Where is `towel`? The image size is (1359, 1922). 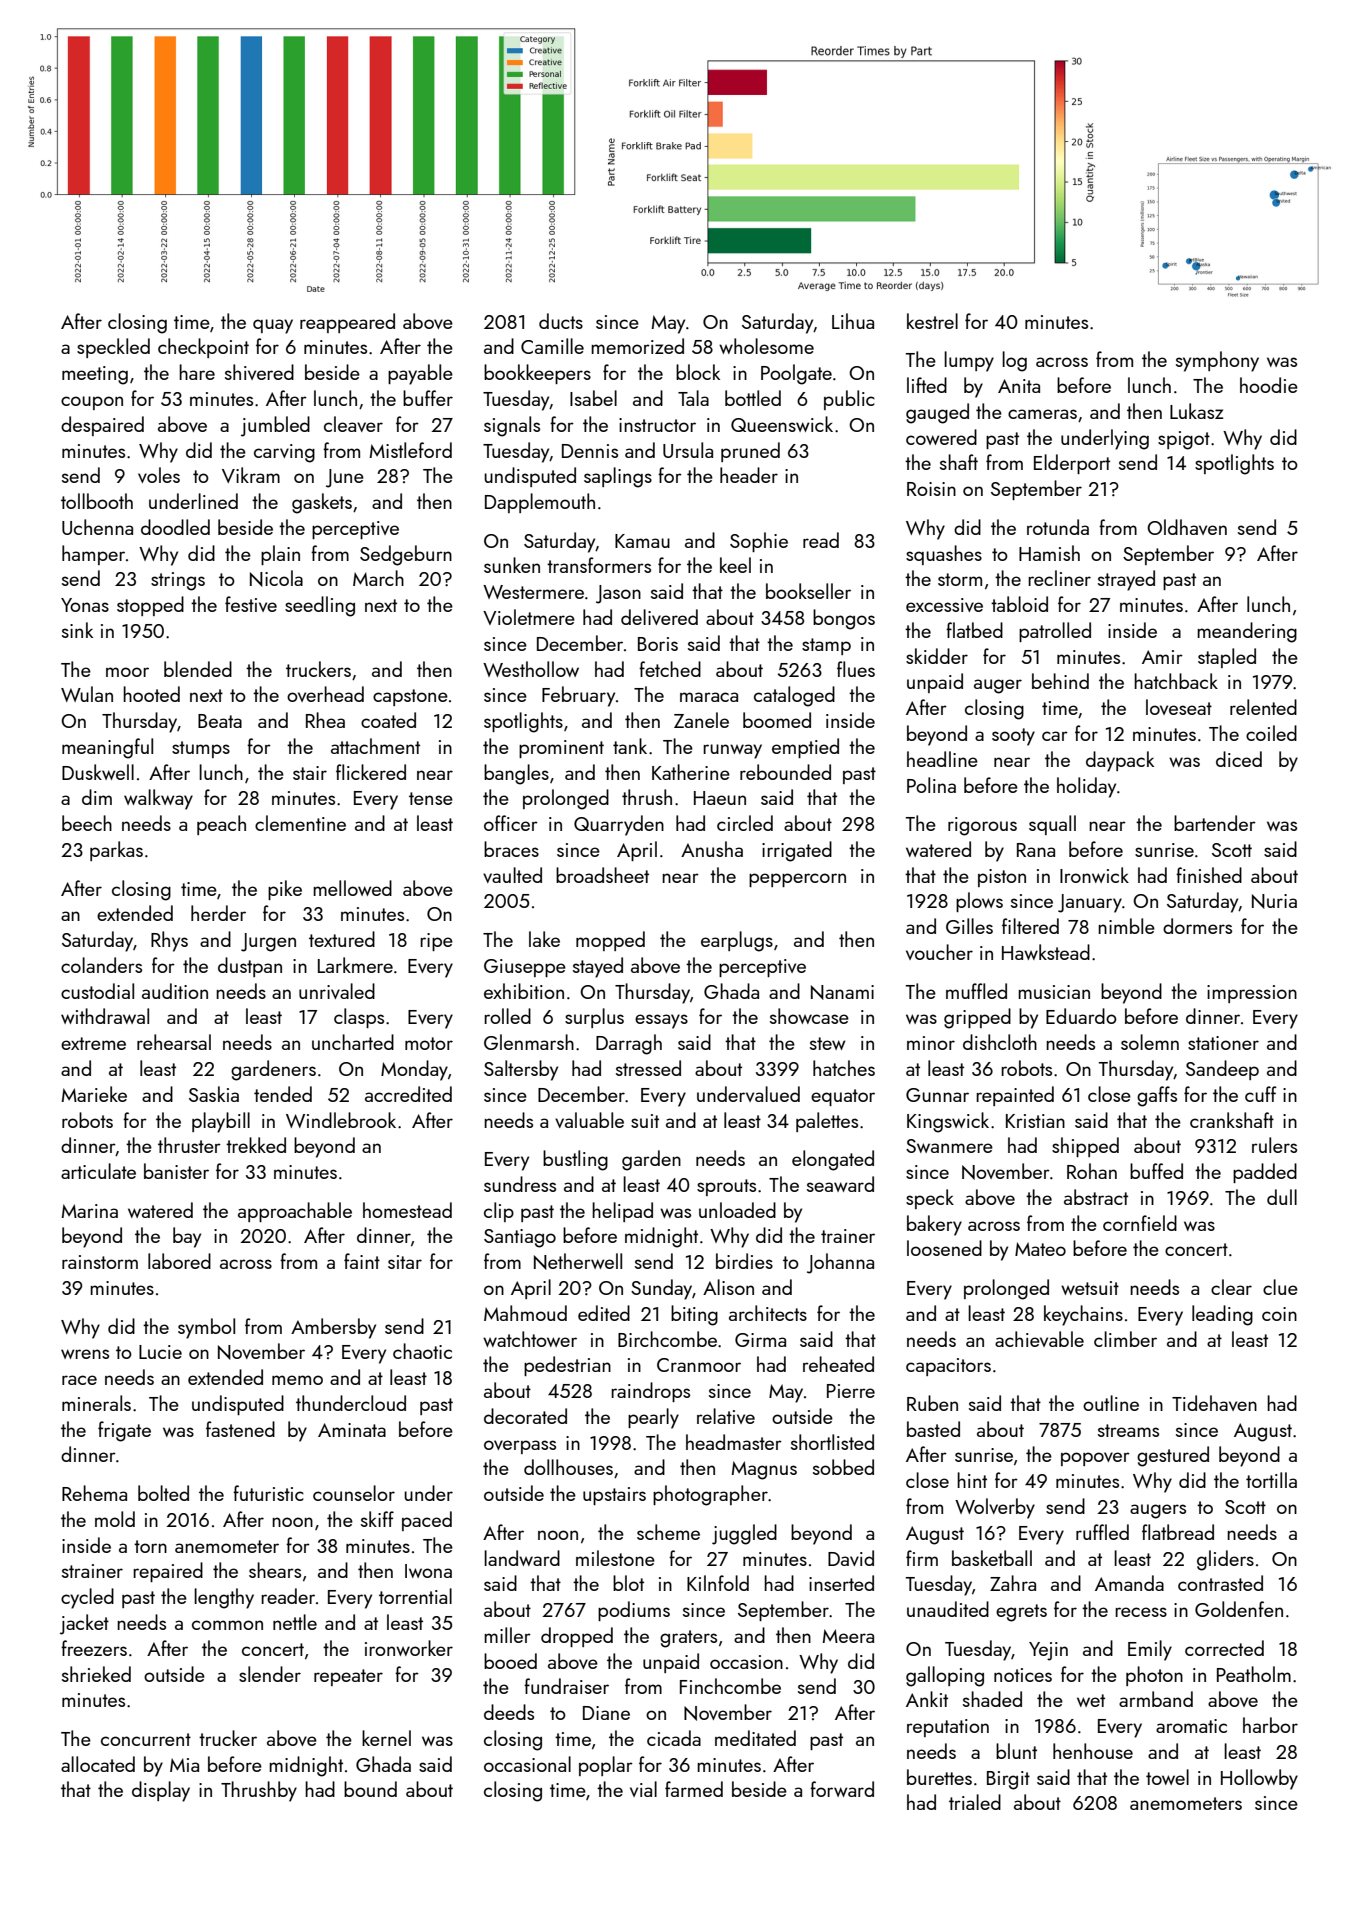
towel is located at coordinates (1167, 1777).
